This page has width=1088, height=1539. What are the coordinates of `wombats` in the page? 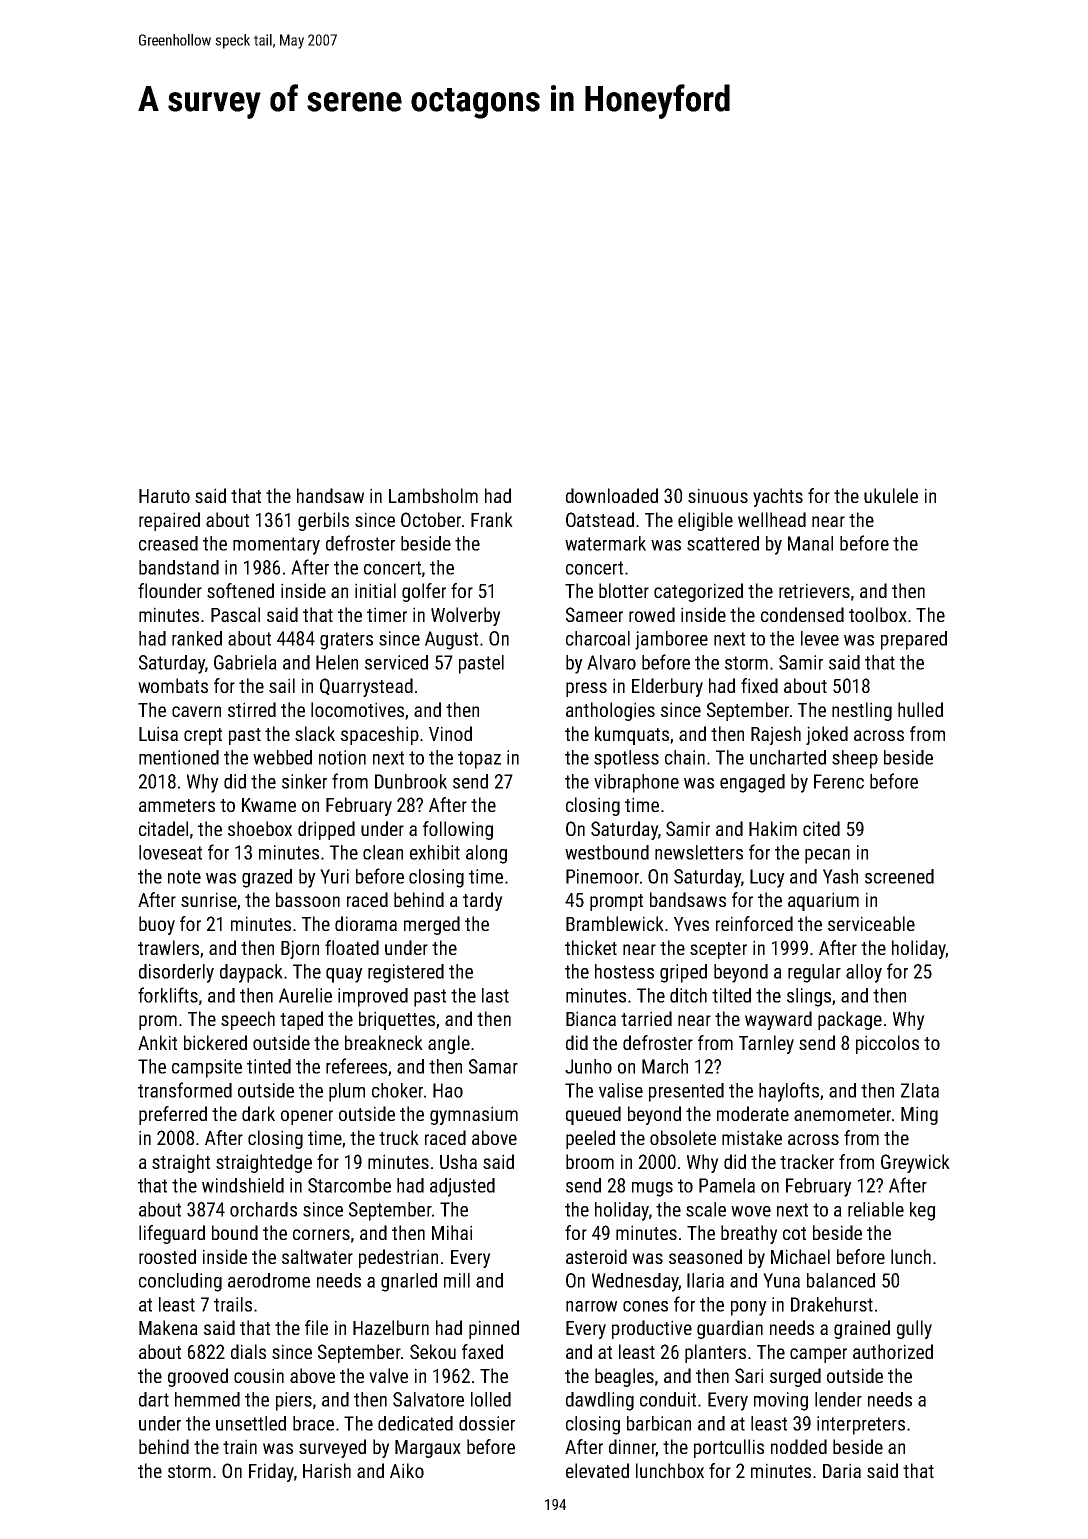 It's located at (173, 685).
